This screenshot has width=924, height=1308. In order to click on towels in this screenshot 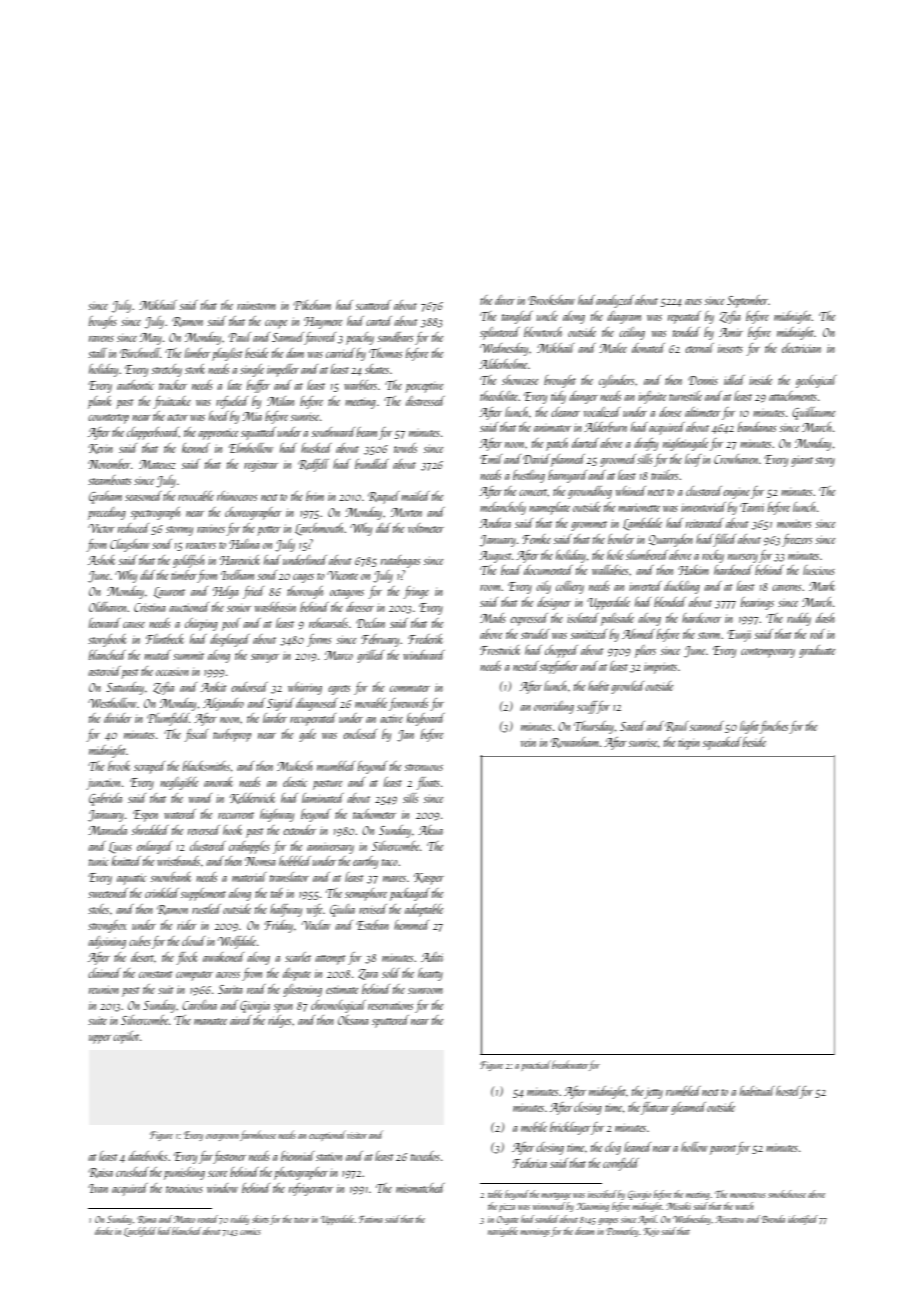, I will do `click(405, 448)`.
